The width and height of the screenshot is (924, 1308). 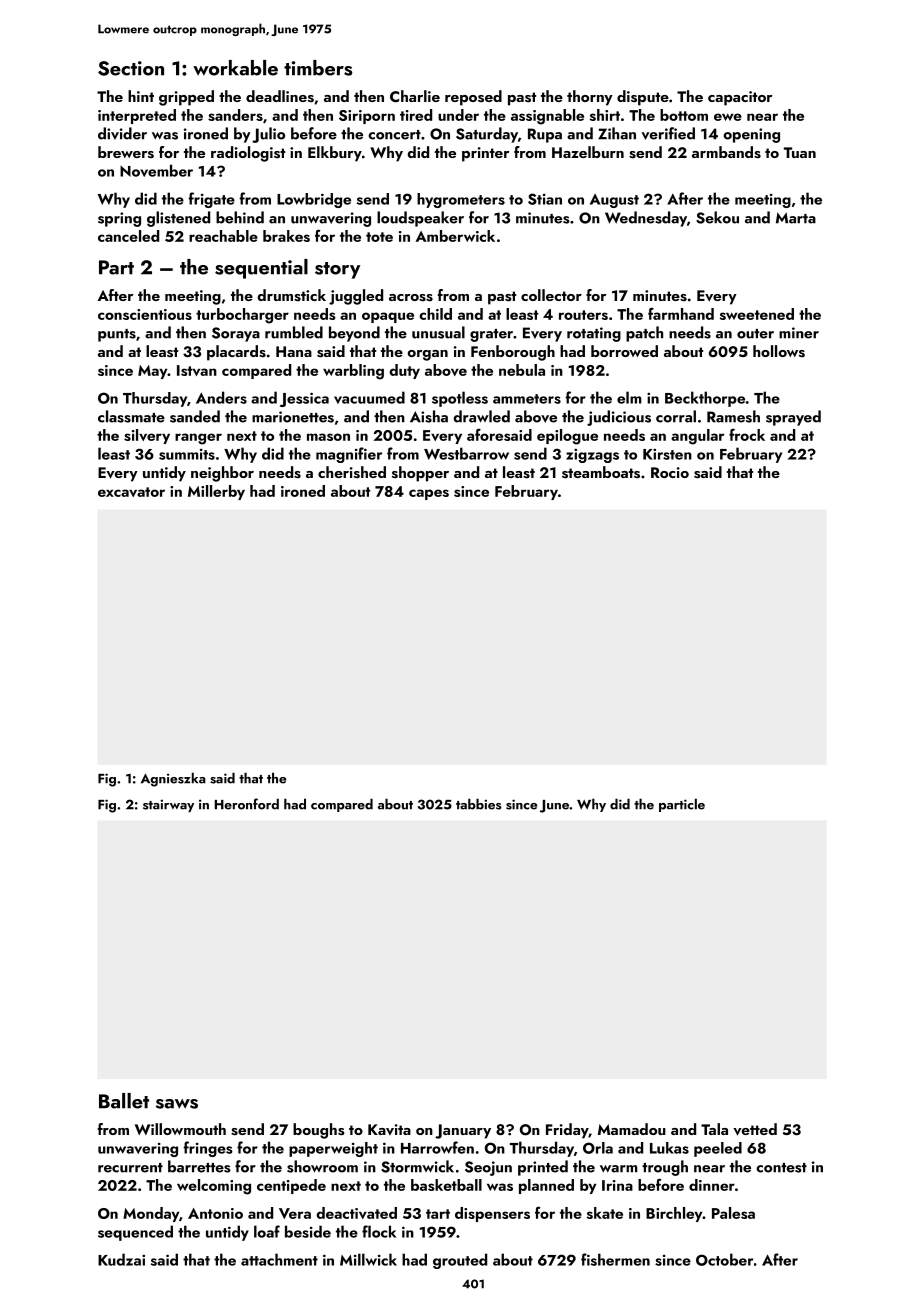 What do you see at coordinates (670, 472) in the screenshot?
I see `Rocio` at bounding box center [670, 472].
